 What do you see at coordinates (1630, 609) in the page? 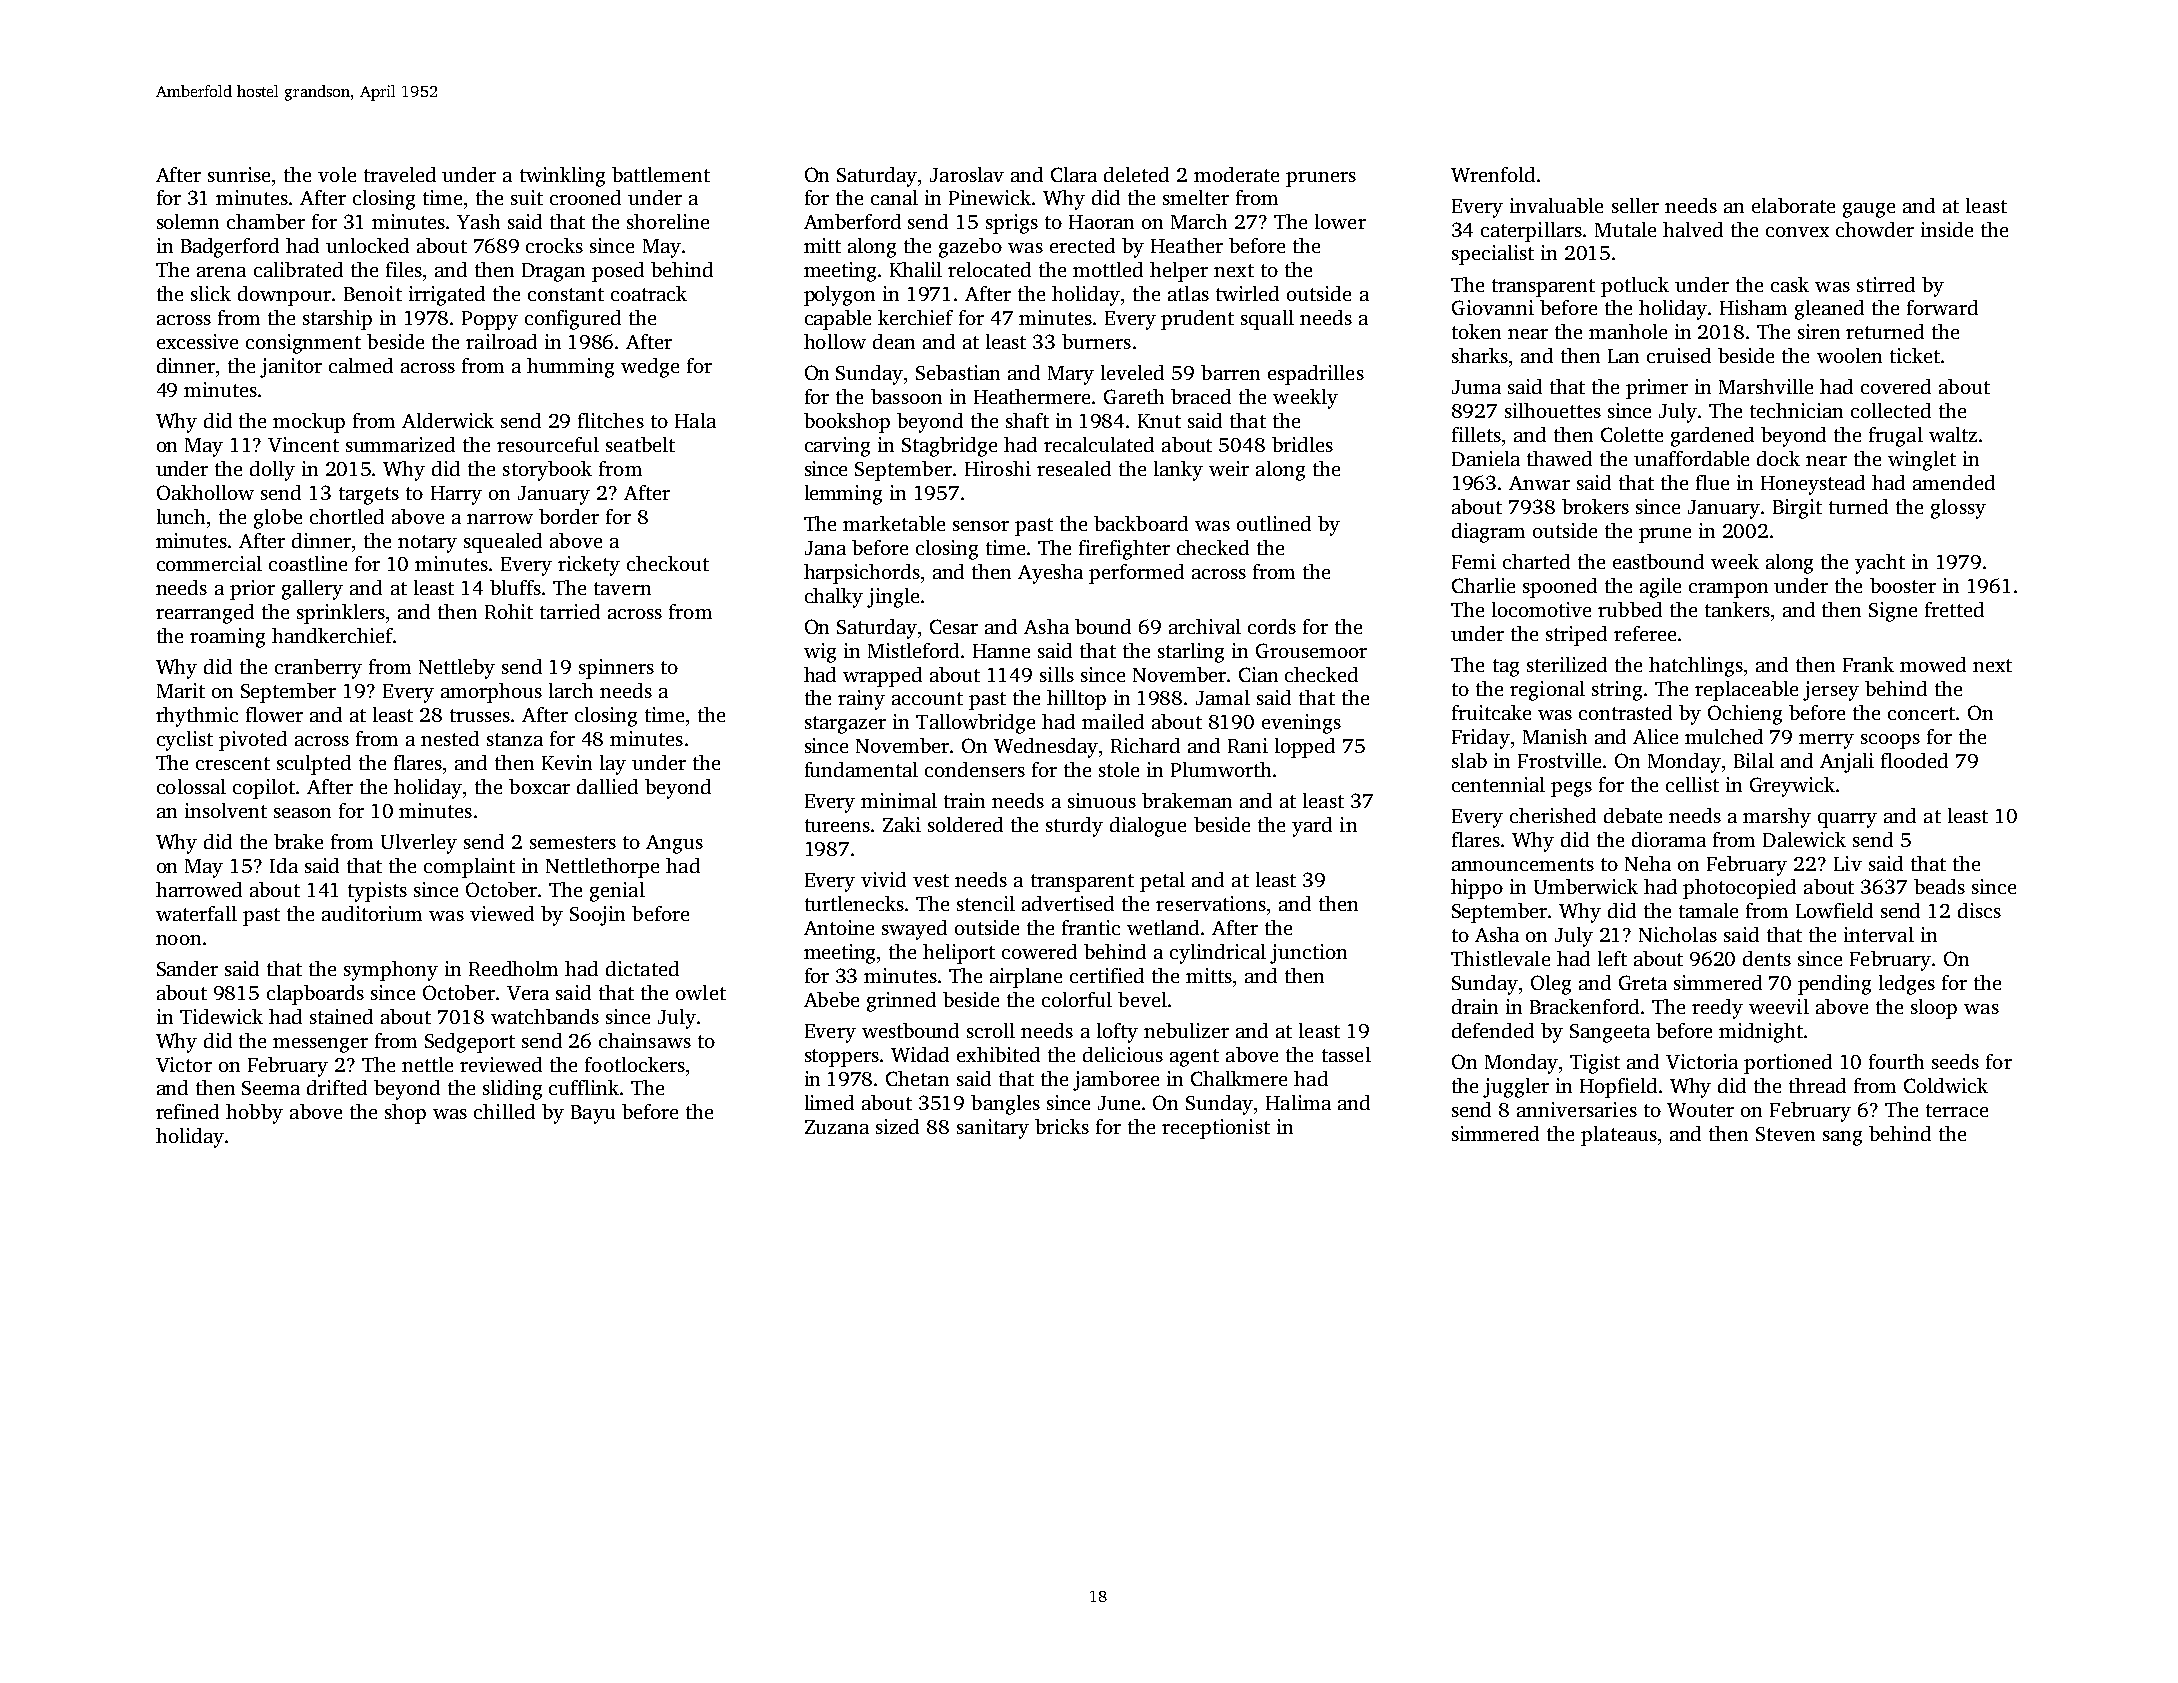
I see `rubbed` at bounding box center [1630, 609].
